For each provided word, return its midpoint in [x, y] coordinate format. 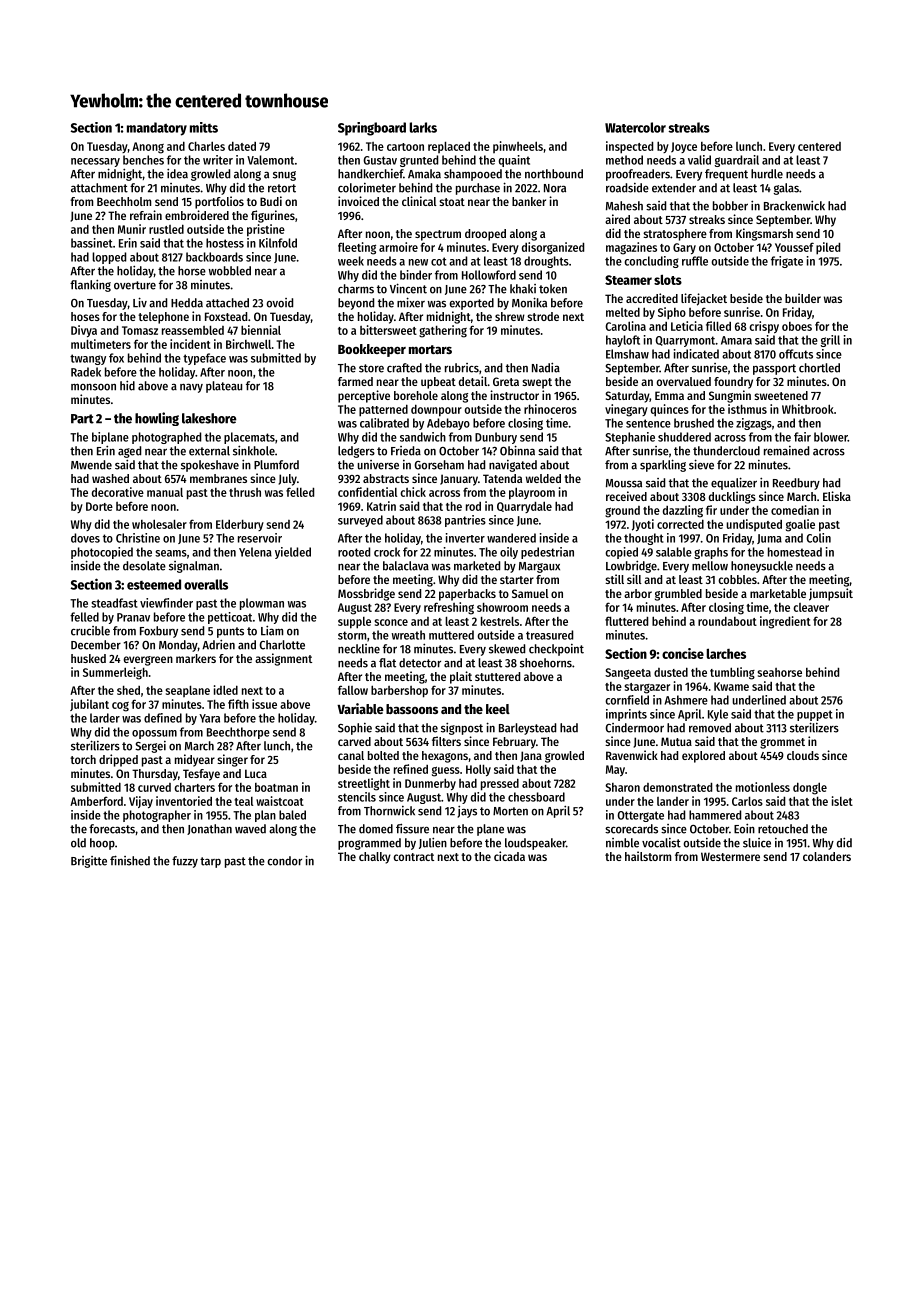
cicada [509, 856]
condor [285, 861]
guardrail [736, 161]
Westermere [730, 856]
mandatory [157, 129]
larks [423, 127]
